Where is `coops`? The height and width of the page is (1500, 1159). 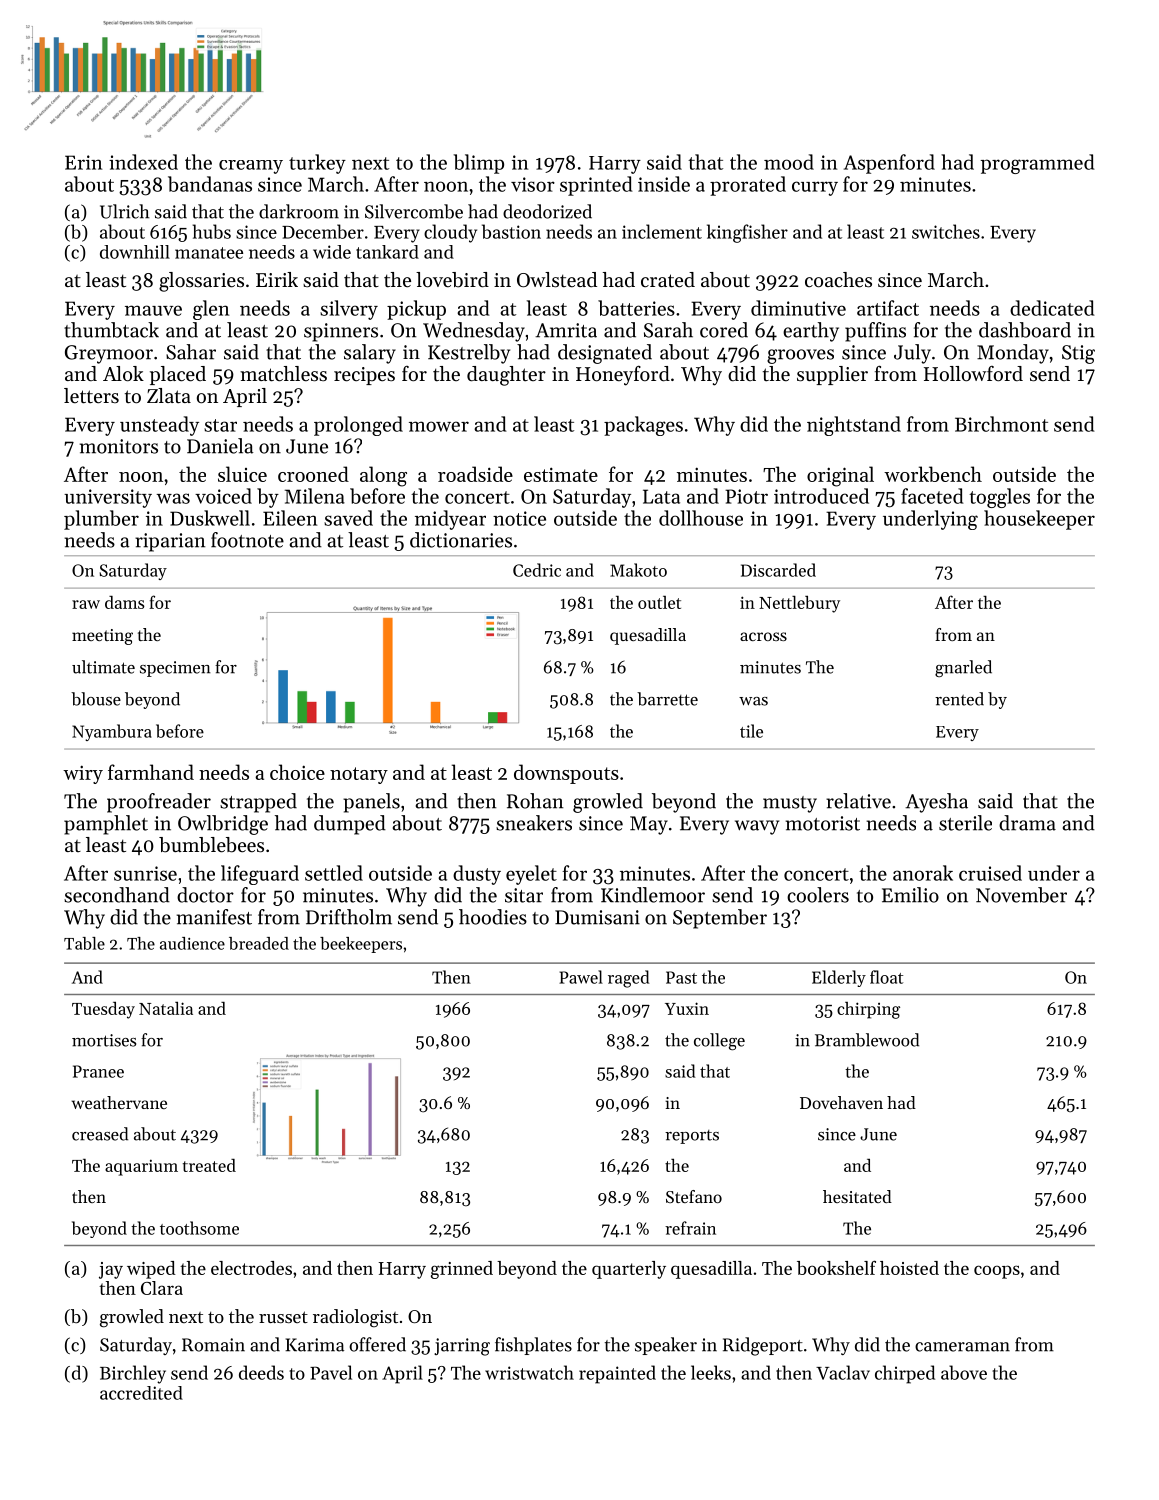 coops is located at coordinates (997, 1272).
